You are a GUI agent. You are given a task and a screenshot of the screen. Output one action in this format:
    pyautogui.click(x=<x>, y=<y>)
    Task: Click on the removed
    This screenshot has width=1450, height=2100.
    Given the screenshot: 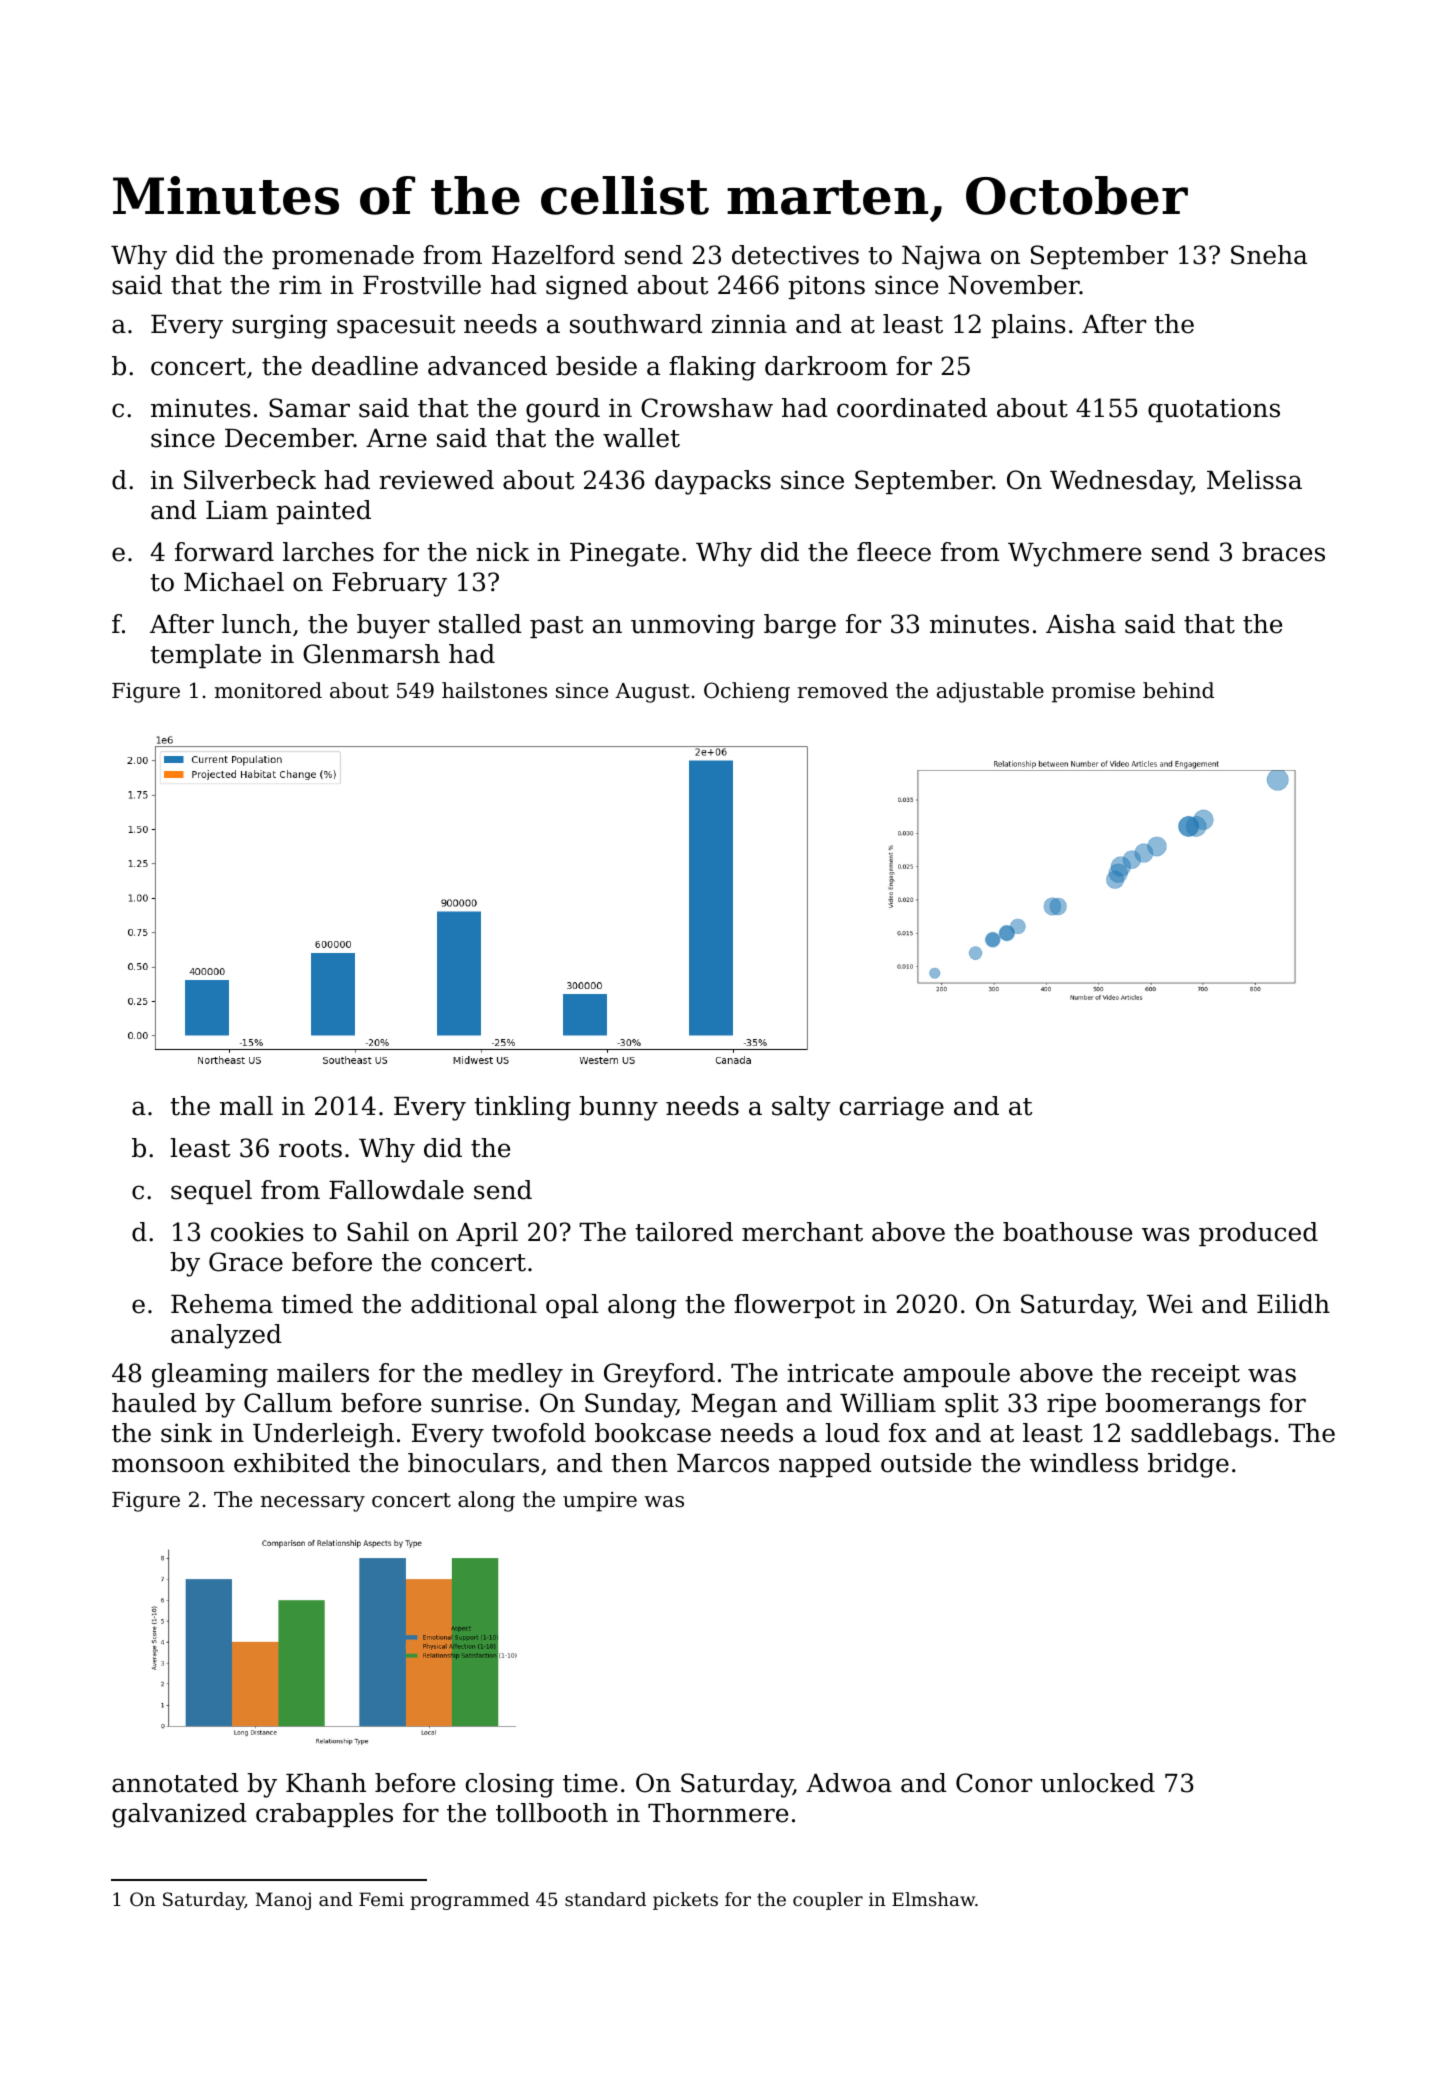 What is the action you would take?
    pyautogui.click(x=843, y=690)
